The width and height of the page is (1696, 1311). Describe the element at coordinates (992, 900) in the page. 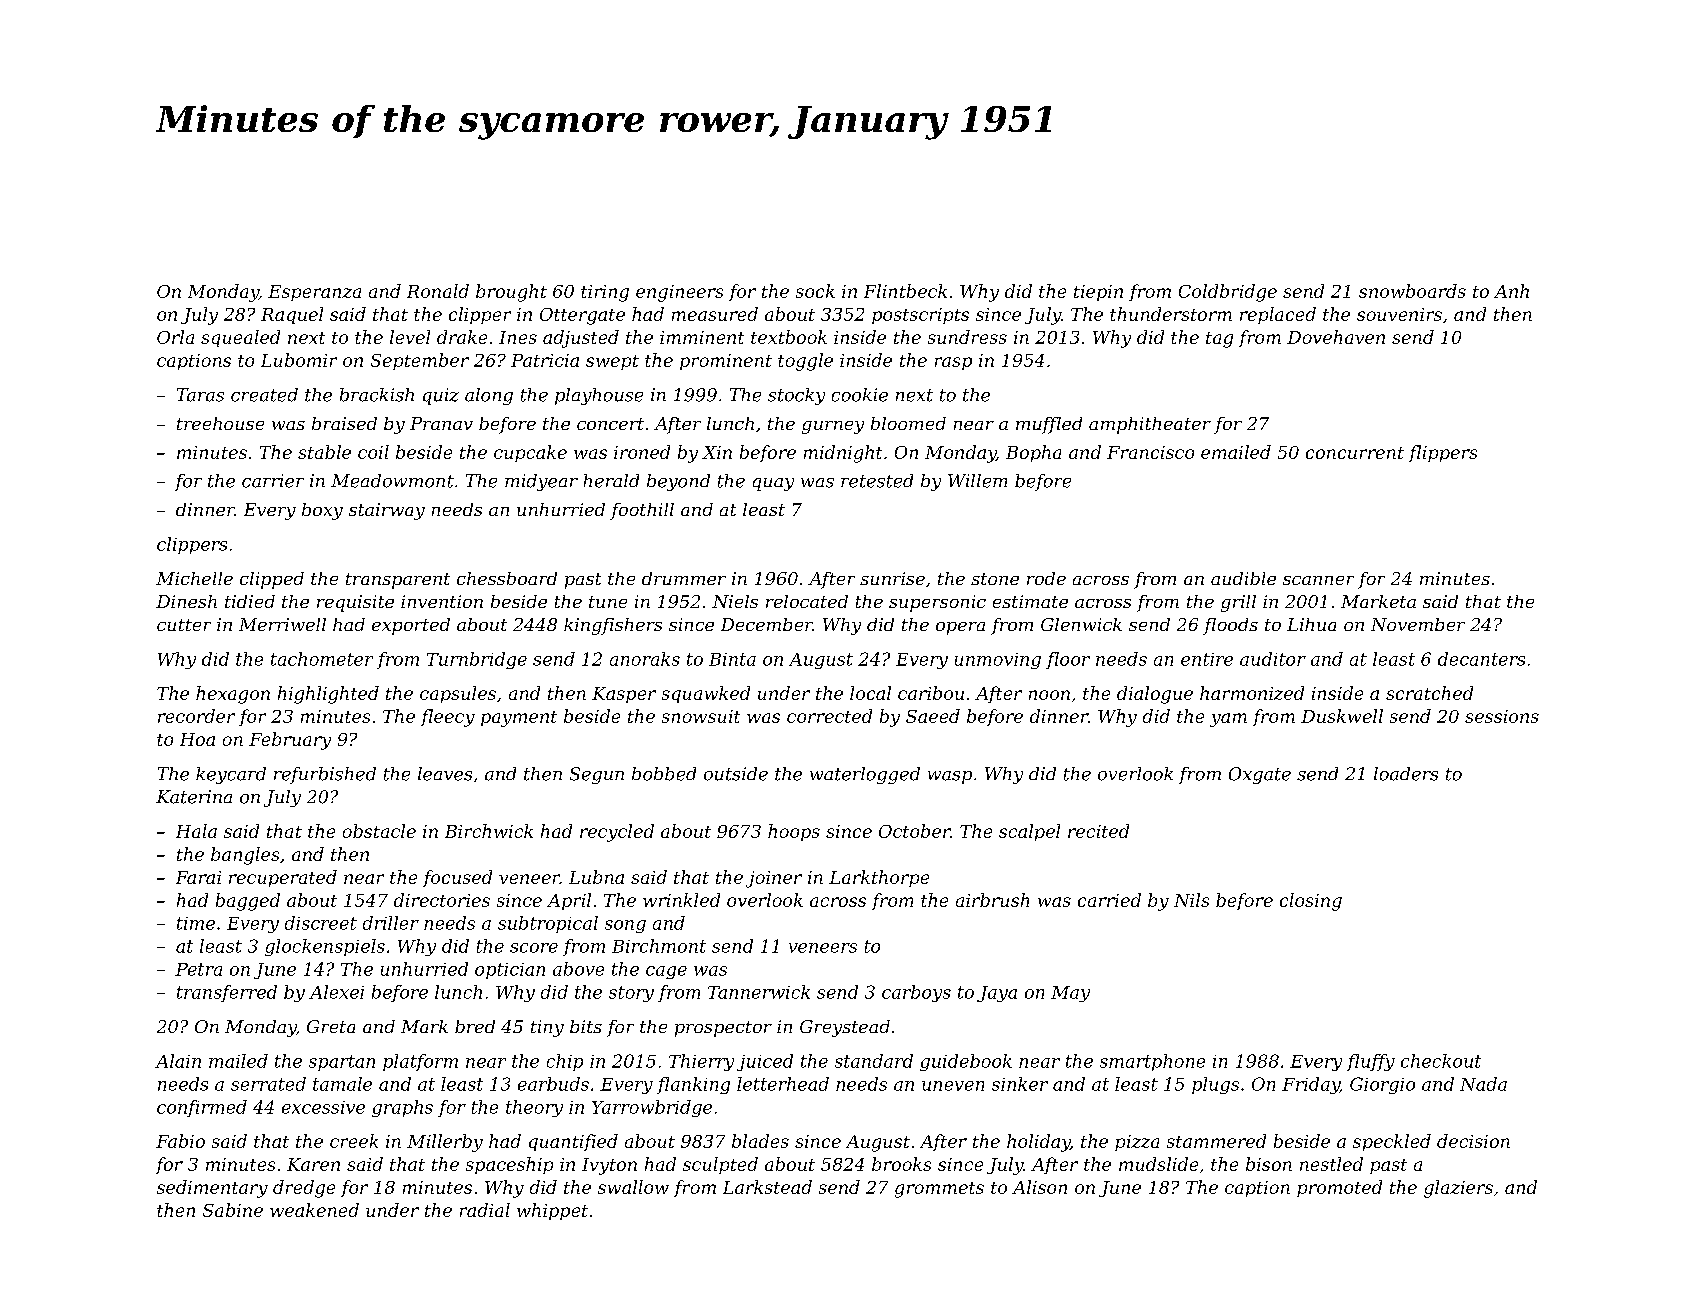

I see `airbrush` at that location.
